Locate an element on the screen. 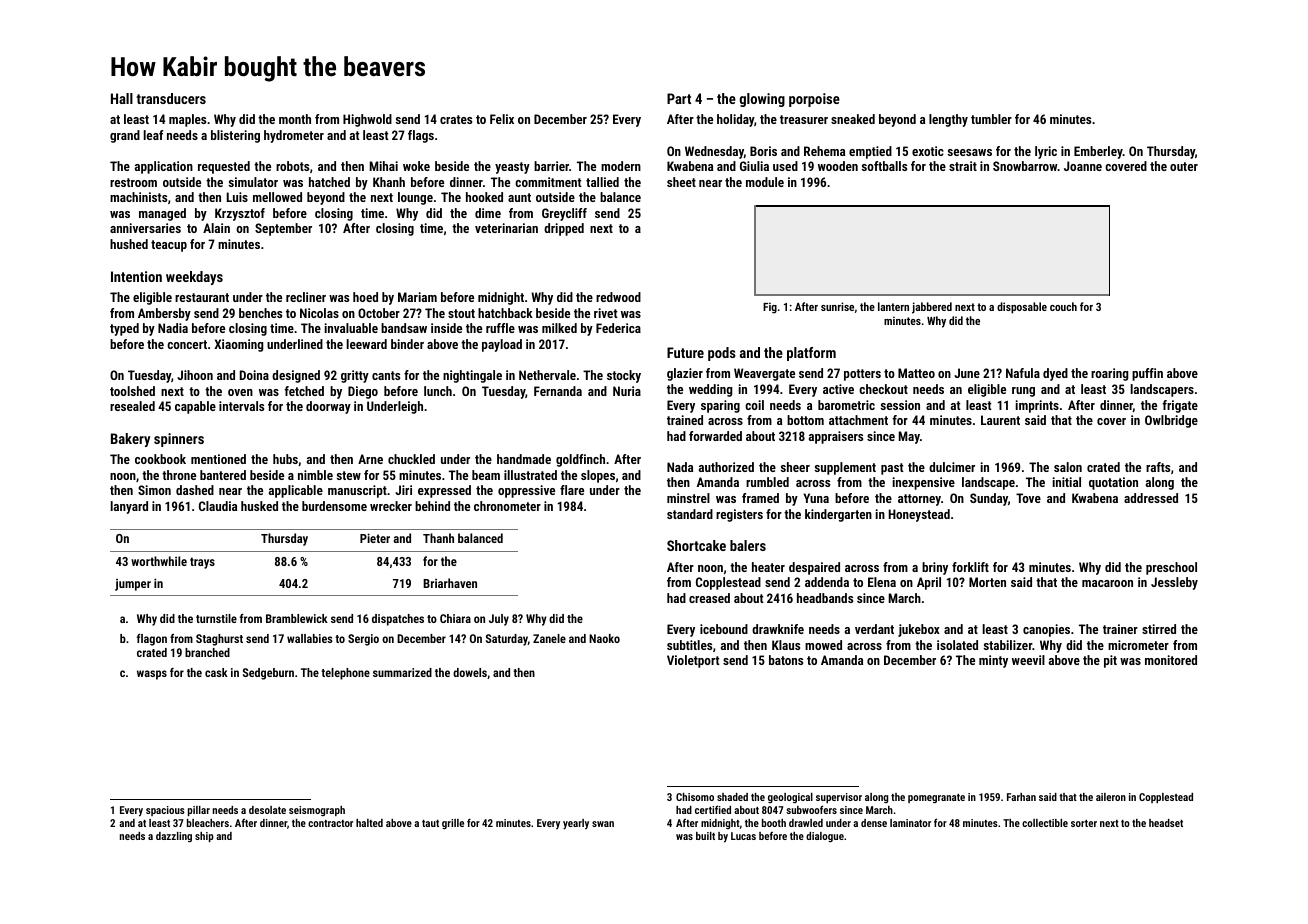 This screenshot has height=924, width=1308. crates is located at coordinates (456, 119).
